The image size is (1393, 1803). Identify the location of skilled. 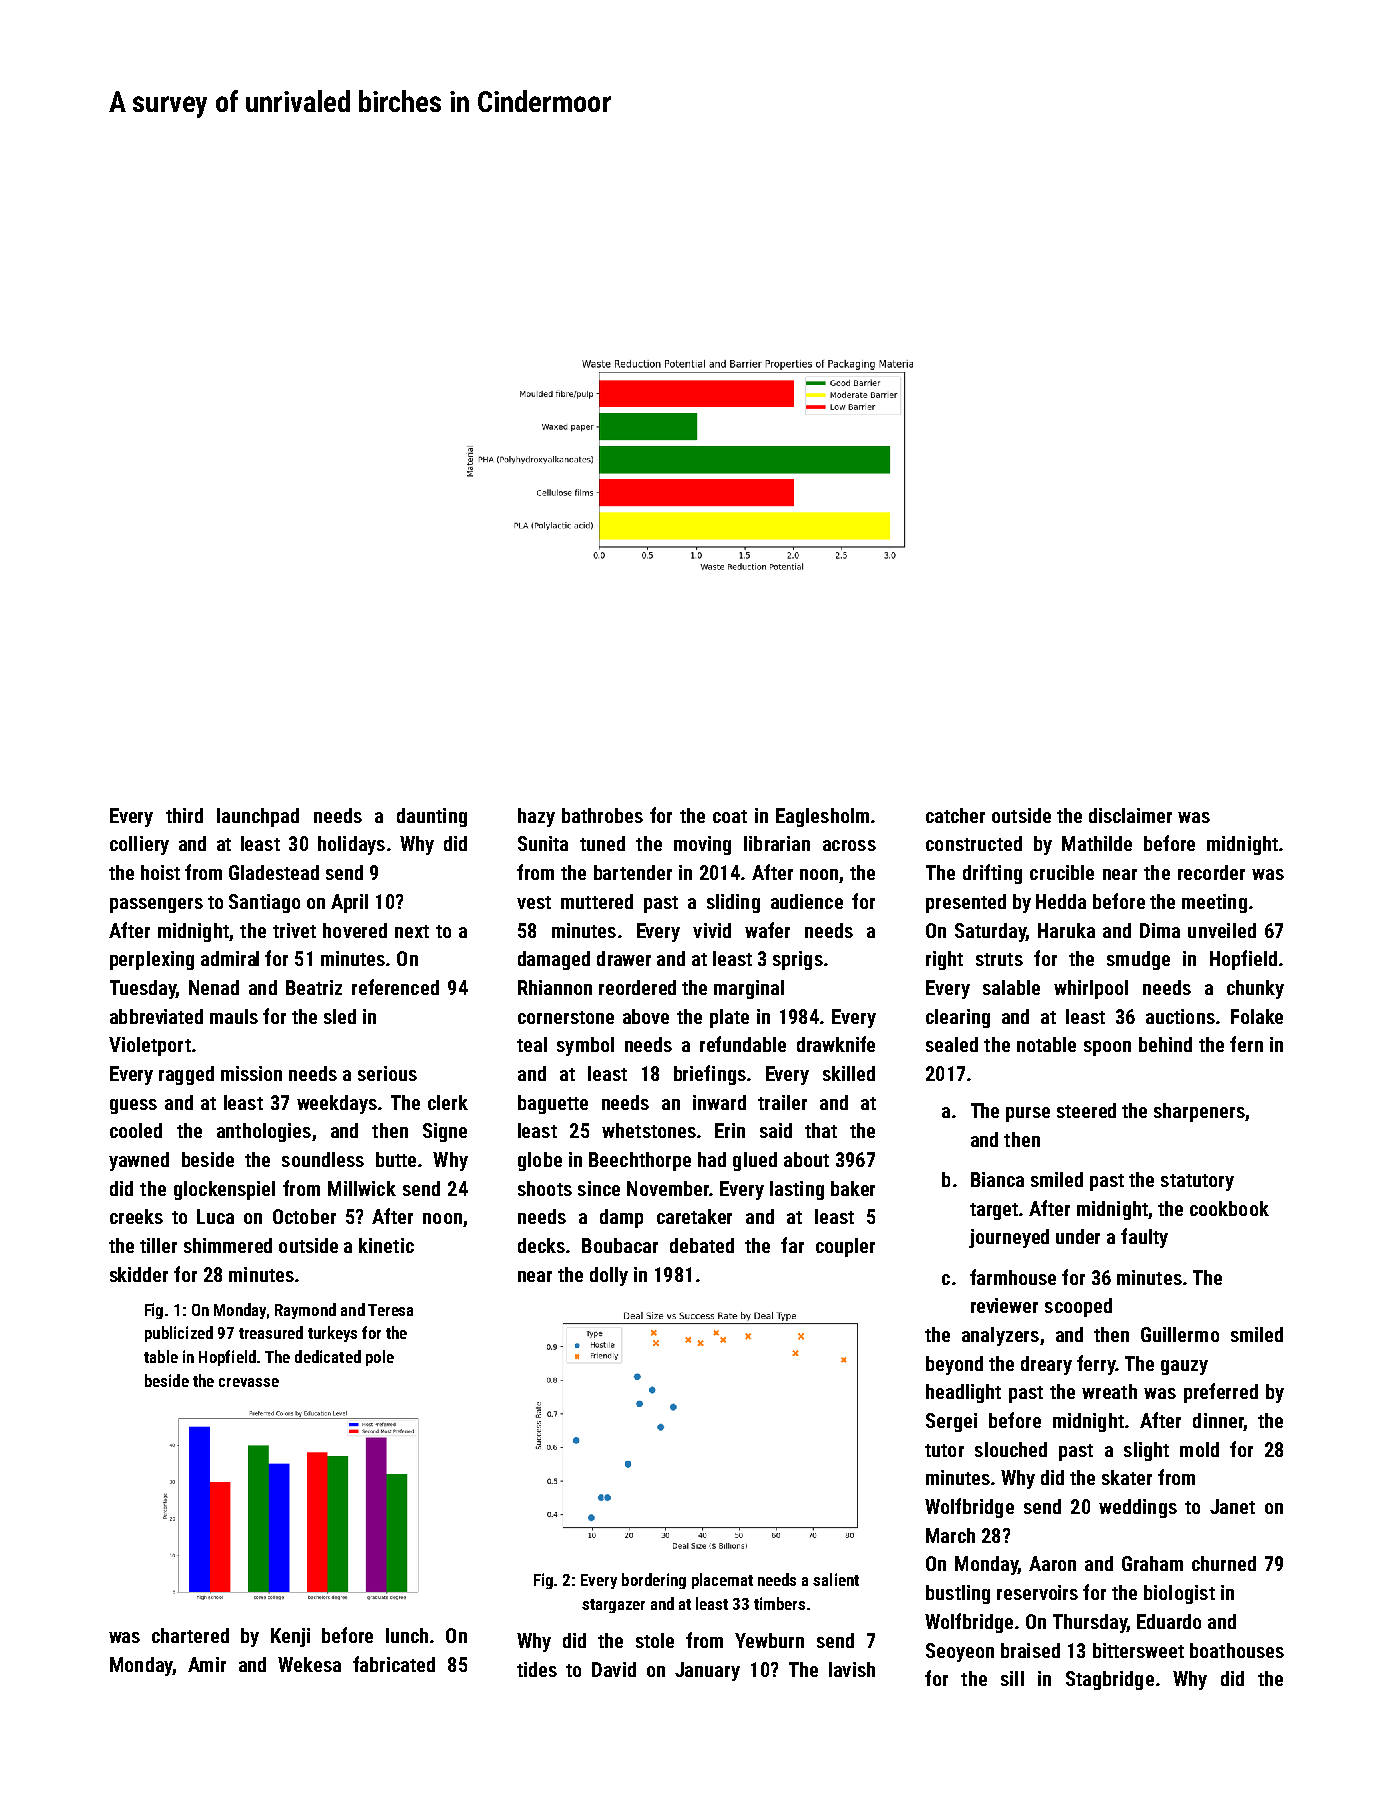
(849, 1073).
